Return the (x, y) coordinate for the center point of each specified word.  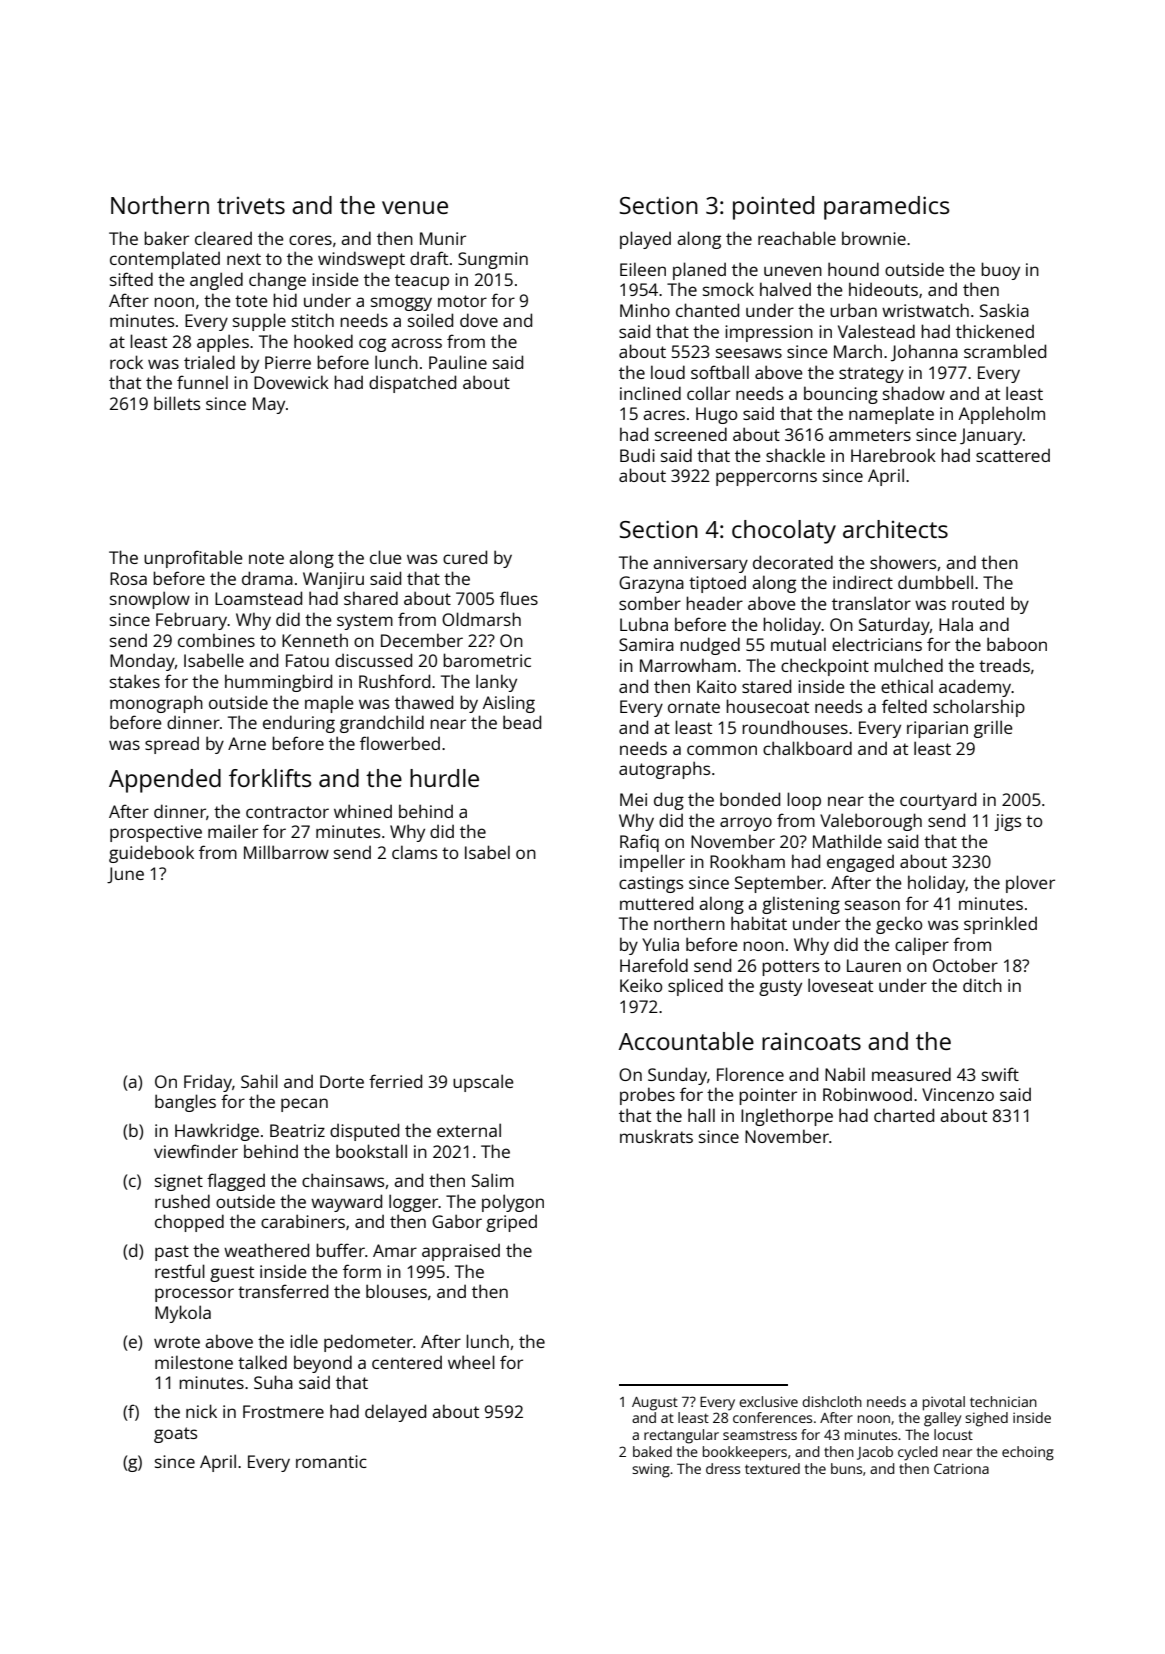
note (266, 558)
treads (1004, 665)
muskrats (656, 1136)
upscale (483, 1083)
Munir (443, 238)
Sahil (259, 1081)
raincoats (811, 1041)
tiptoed (717, 584)
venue (415, 207)
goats (175, 1435)
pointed (773, 208)
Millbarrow (286, 852)
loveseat (840, 985)
